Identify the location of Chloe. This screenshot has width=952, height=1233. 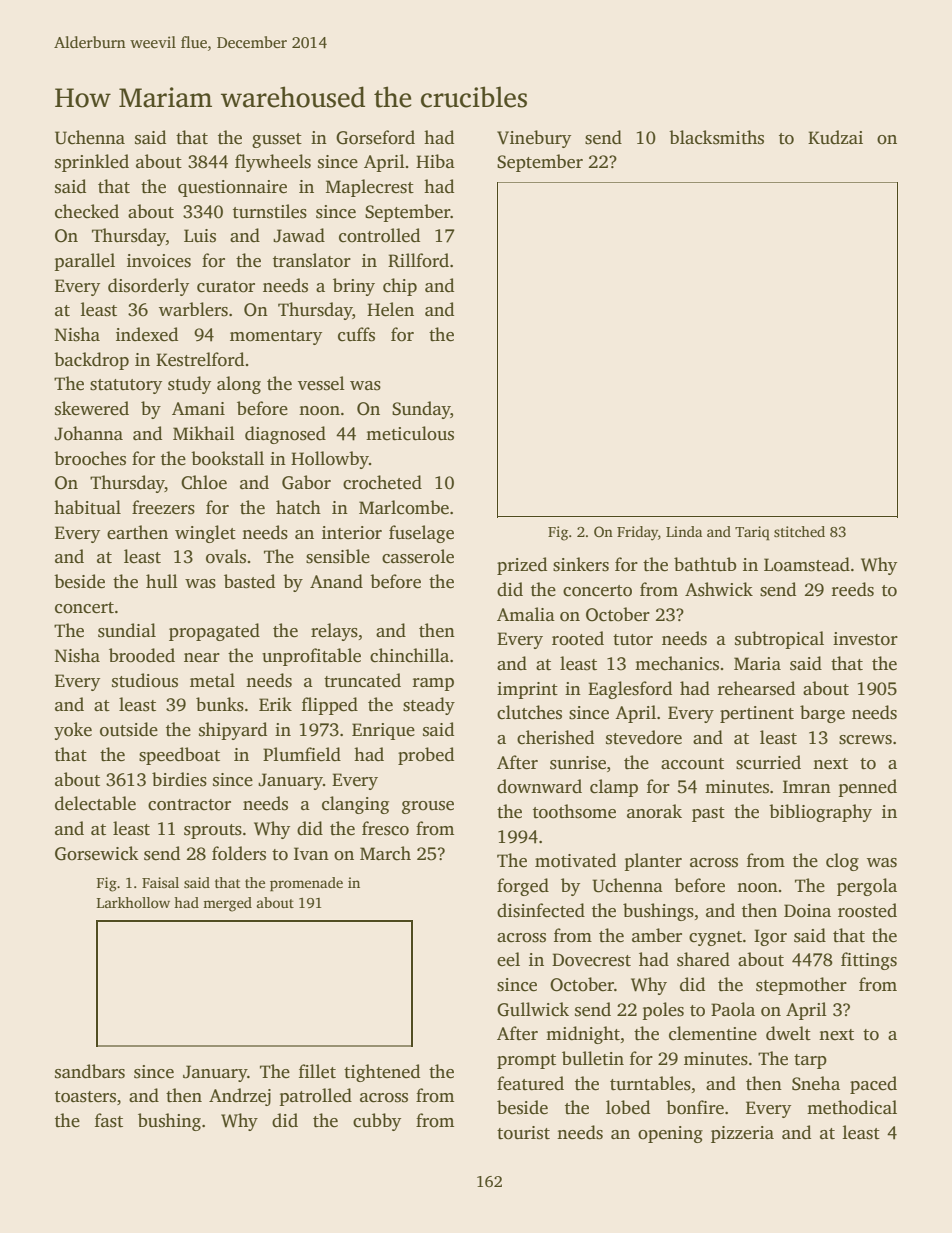
(204, 482).
